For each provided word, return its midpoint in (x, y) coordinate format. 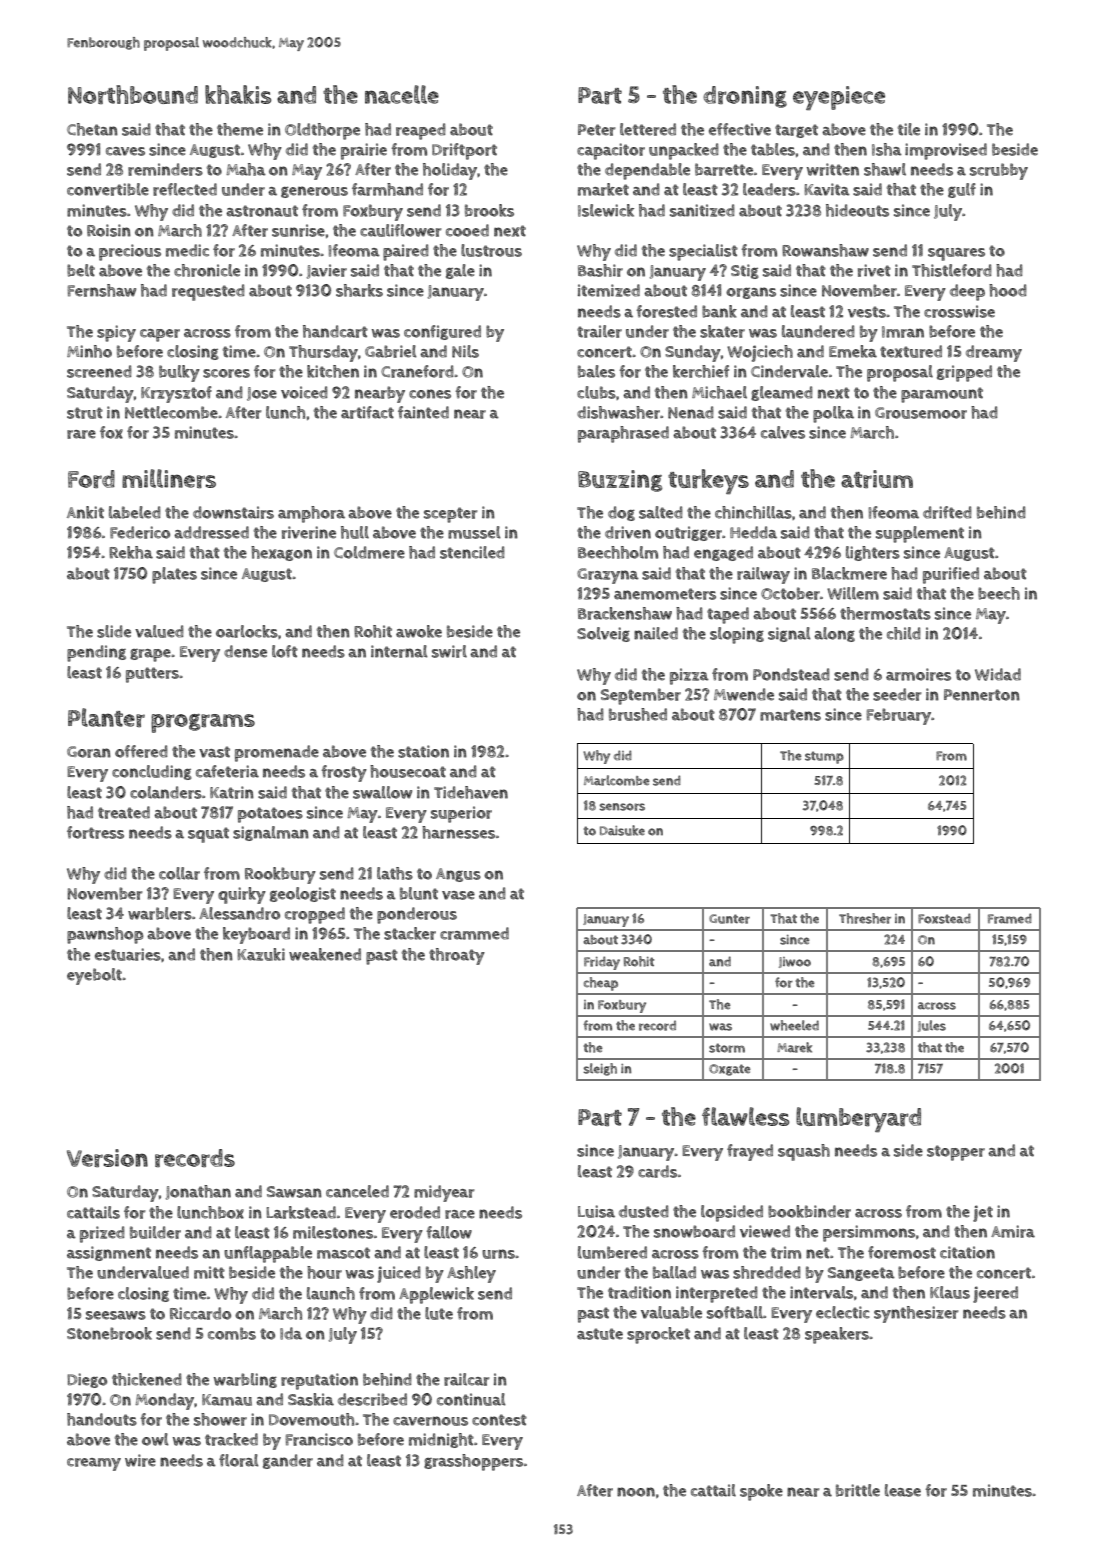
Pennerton (982, 695)
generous (314, 192)
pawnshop (105, 935)
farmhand (387, 189)
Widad (998, 674)
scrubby (999, 171)
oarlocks (247, 631)
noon (636, 1492)
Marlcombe (617, 780)
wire (140, 1460)
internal (399, 651)
